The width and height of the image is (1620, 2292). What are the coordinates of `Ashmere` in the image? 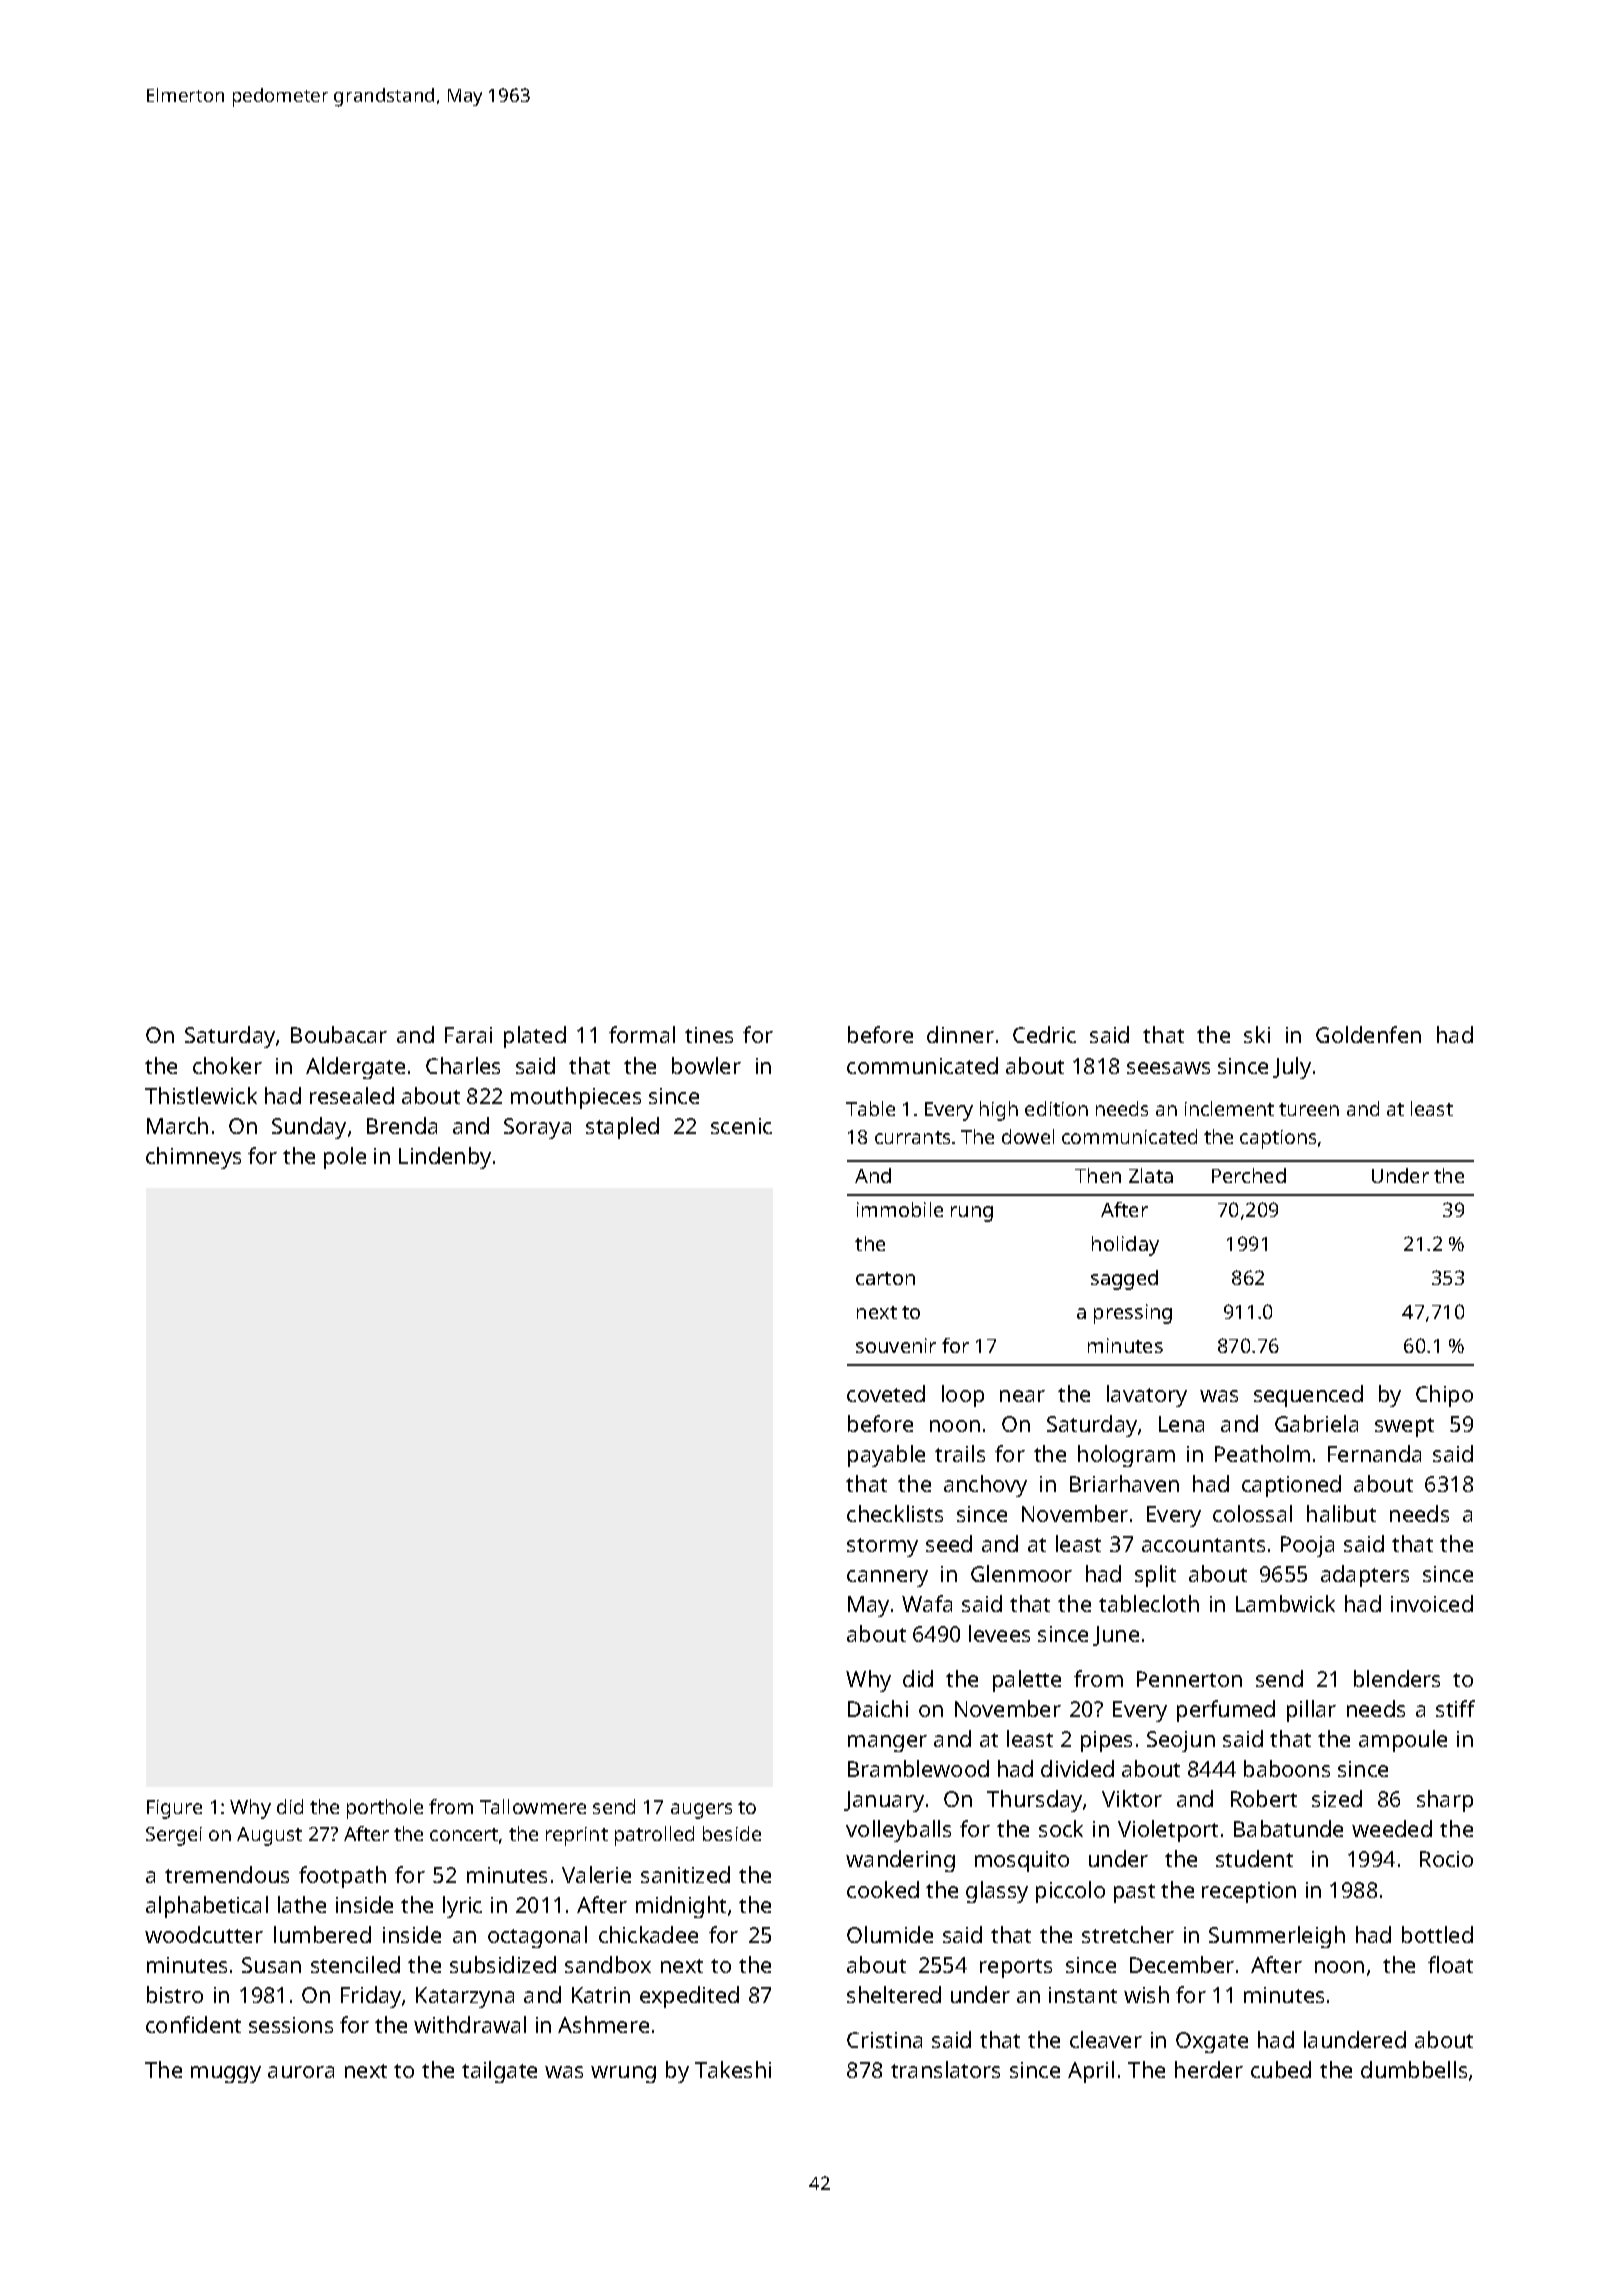 It's located at (603, 2024).
